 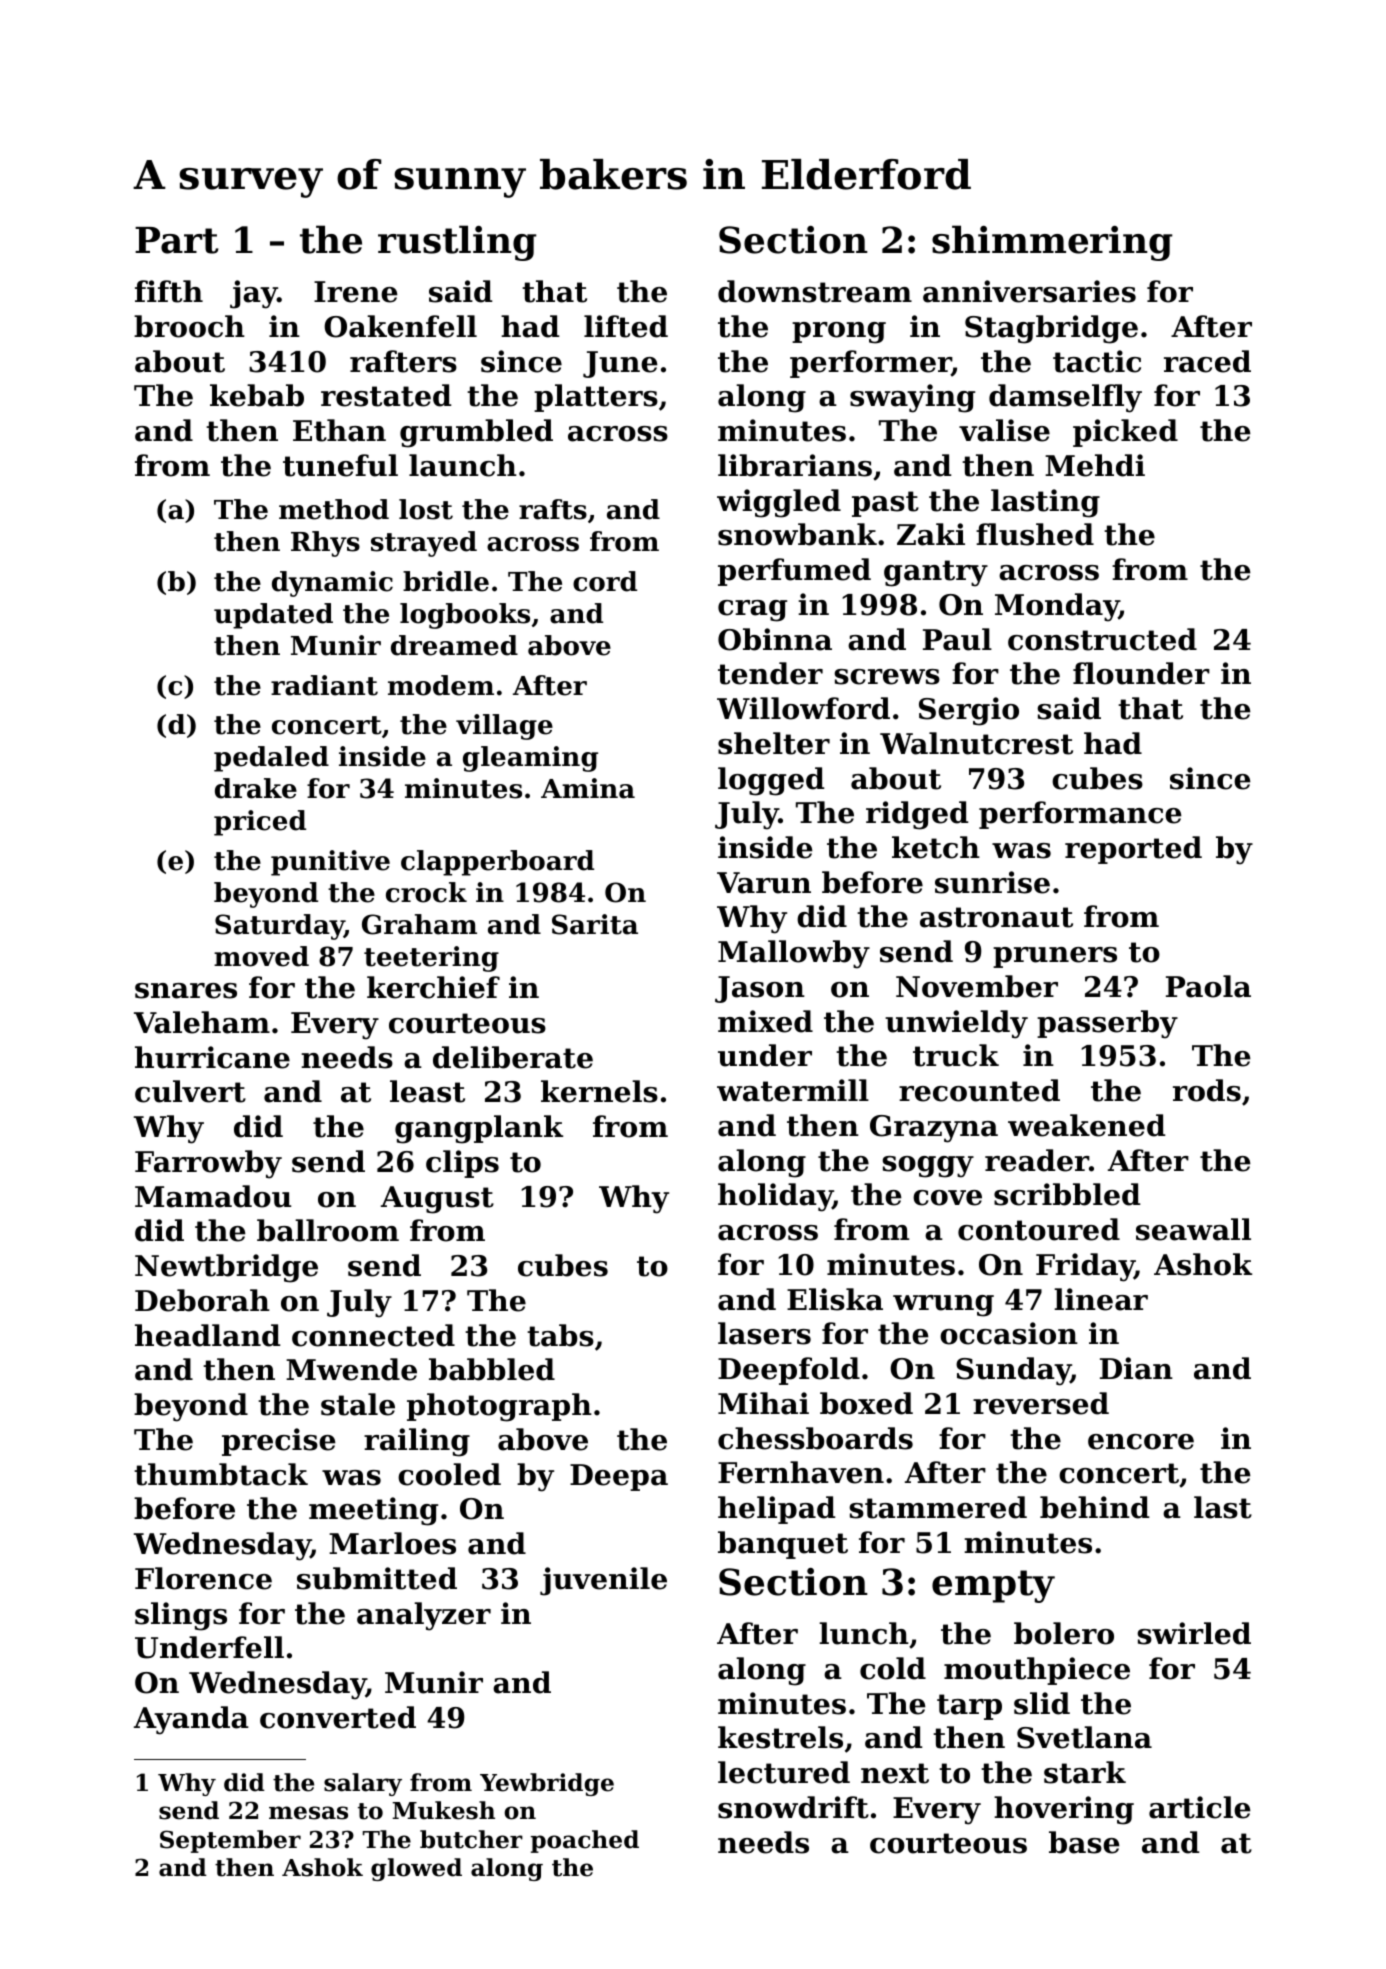 What do you see at coordinates (256, 788) in the screenshot?
I see `drake` at bounding box center [256, 788].
